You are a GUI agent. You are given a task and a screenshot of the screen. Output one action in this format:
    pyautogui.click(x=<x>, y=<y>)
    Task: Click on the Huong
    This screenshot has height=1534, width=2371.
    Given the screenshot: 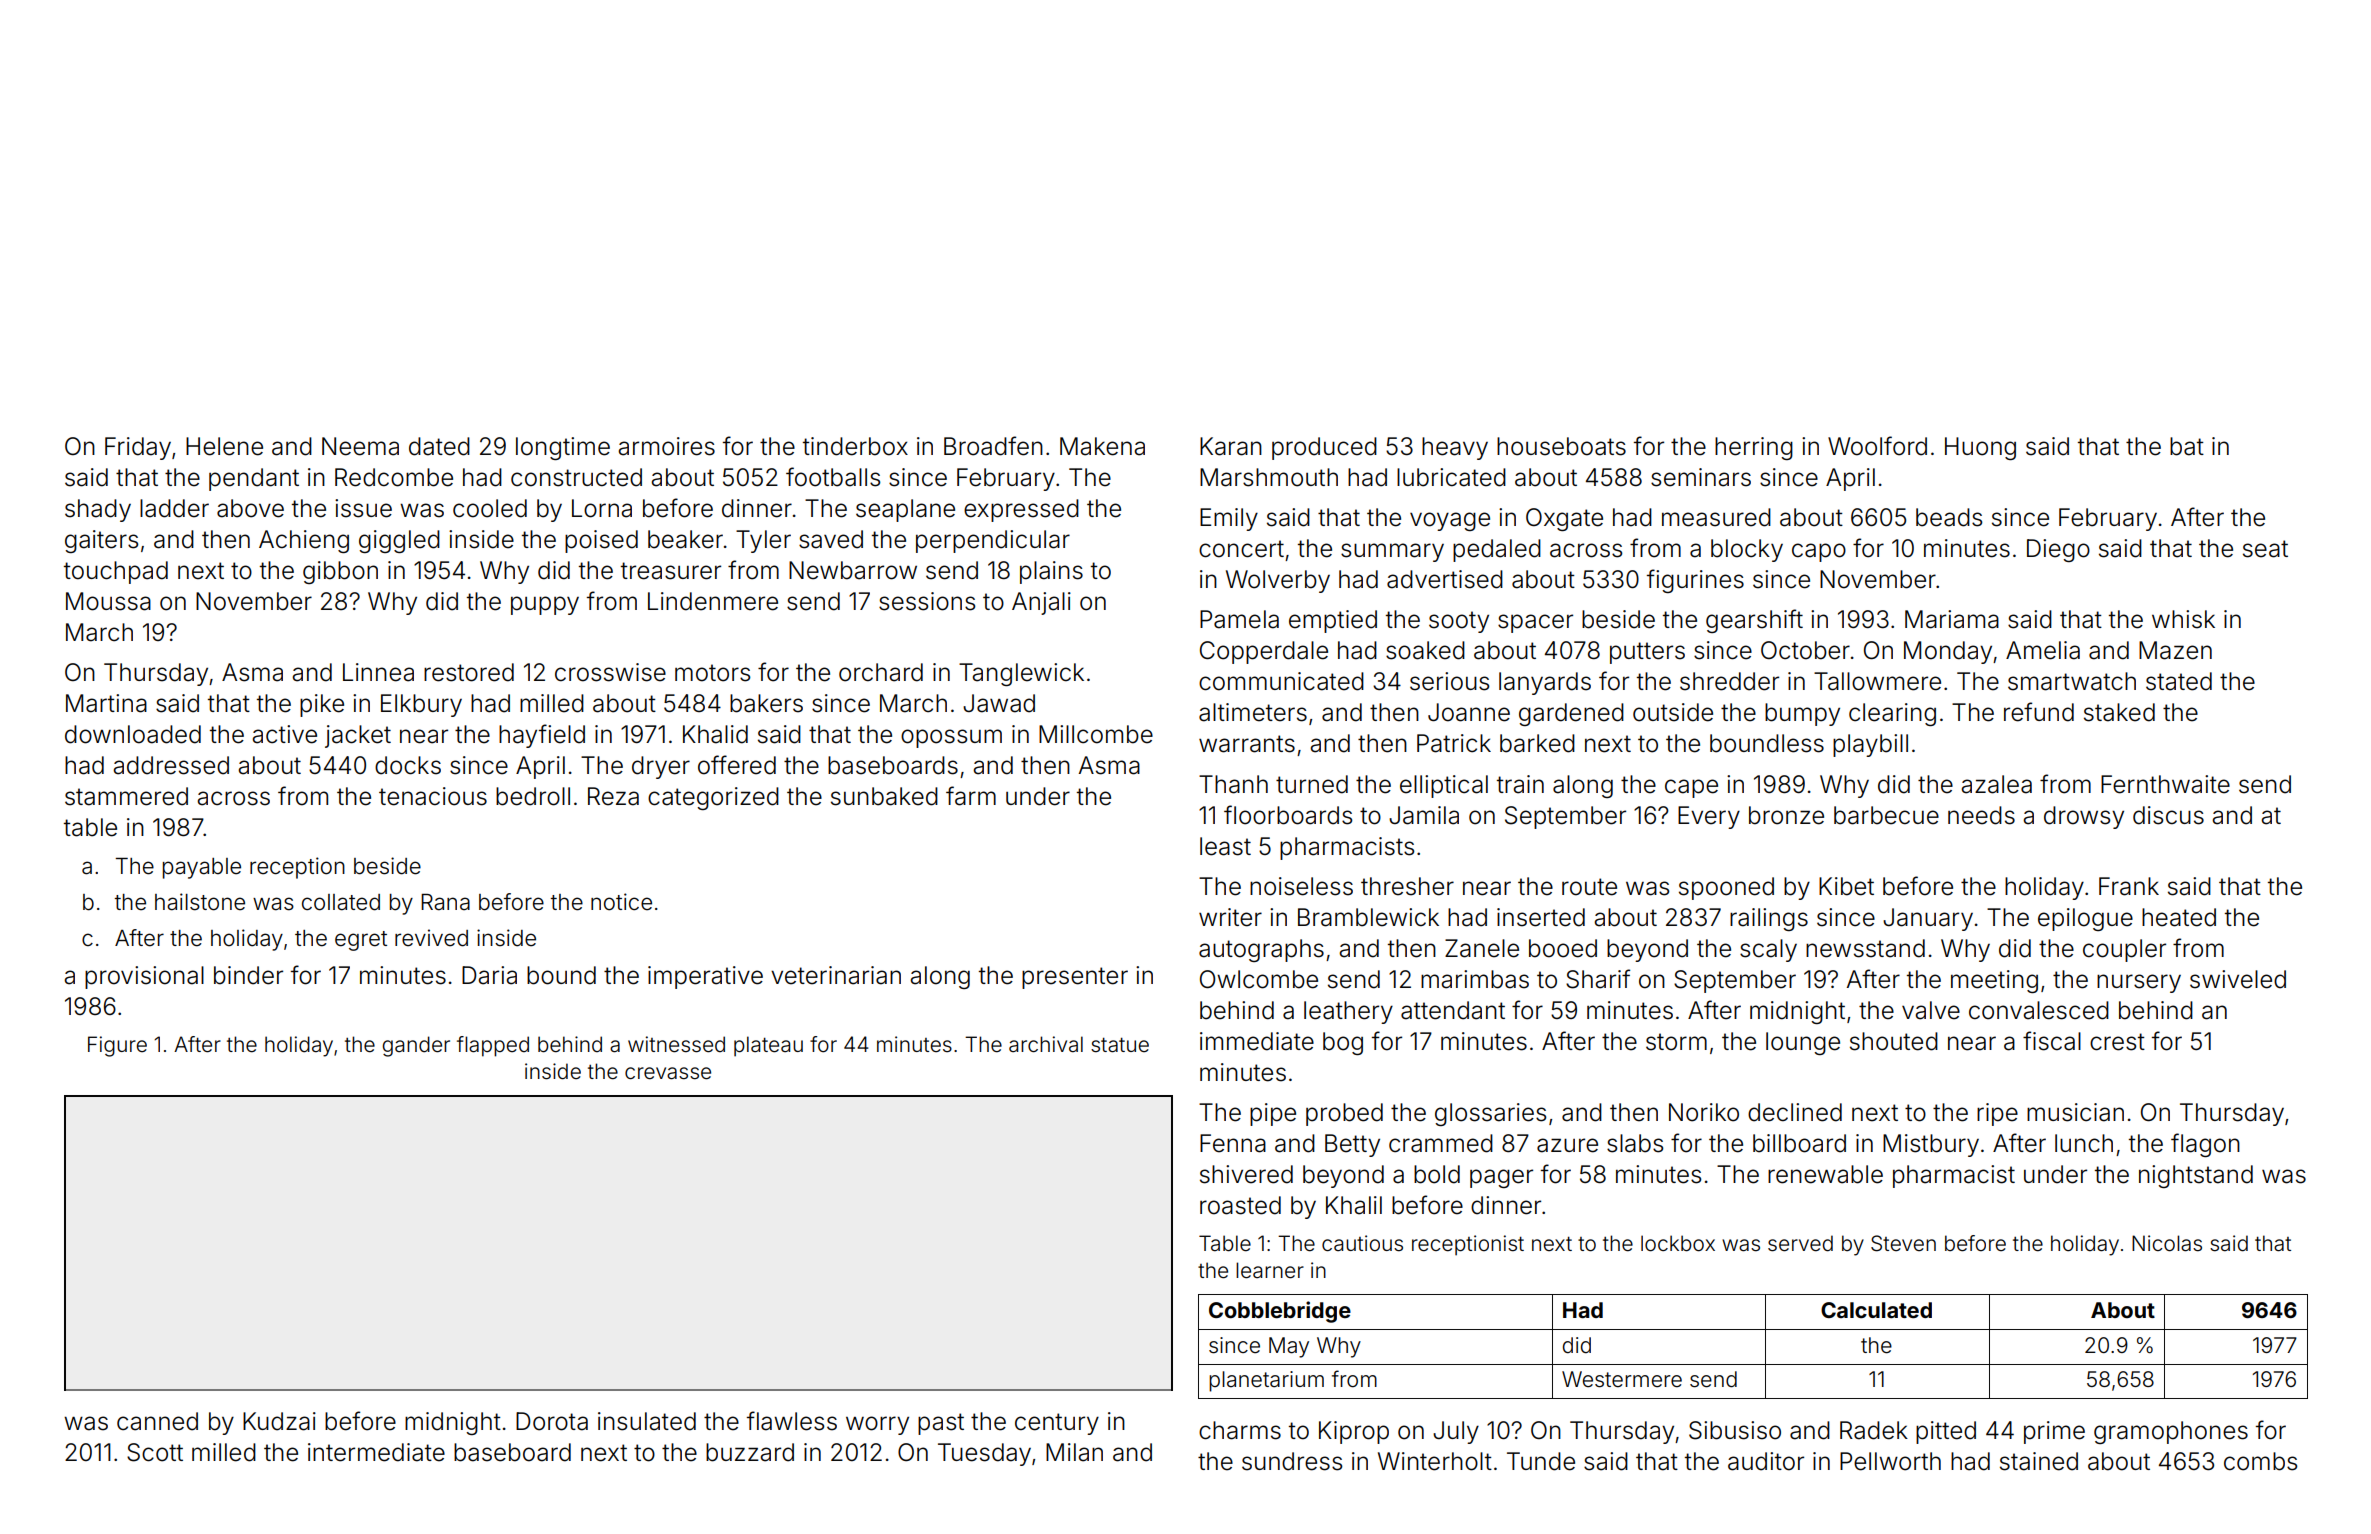 What is the action you would take?
    pyautogui.click(x=1980, y=448)
